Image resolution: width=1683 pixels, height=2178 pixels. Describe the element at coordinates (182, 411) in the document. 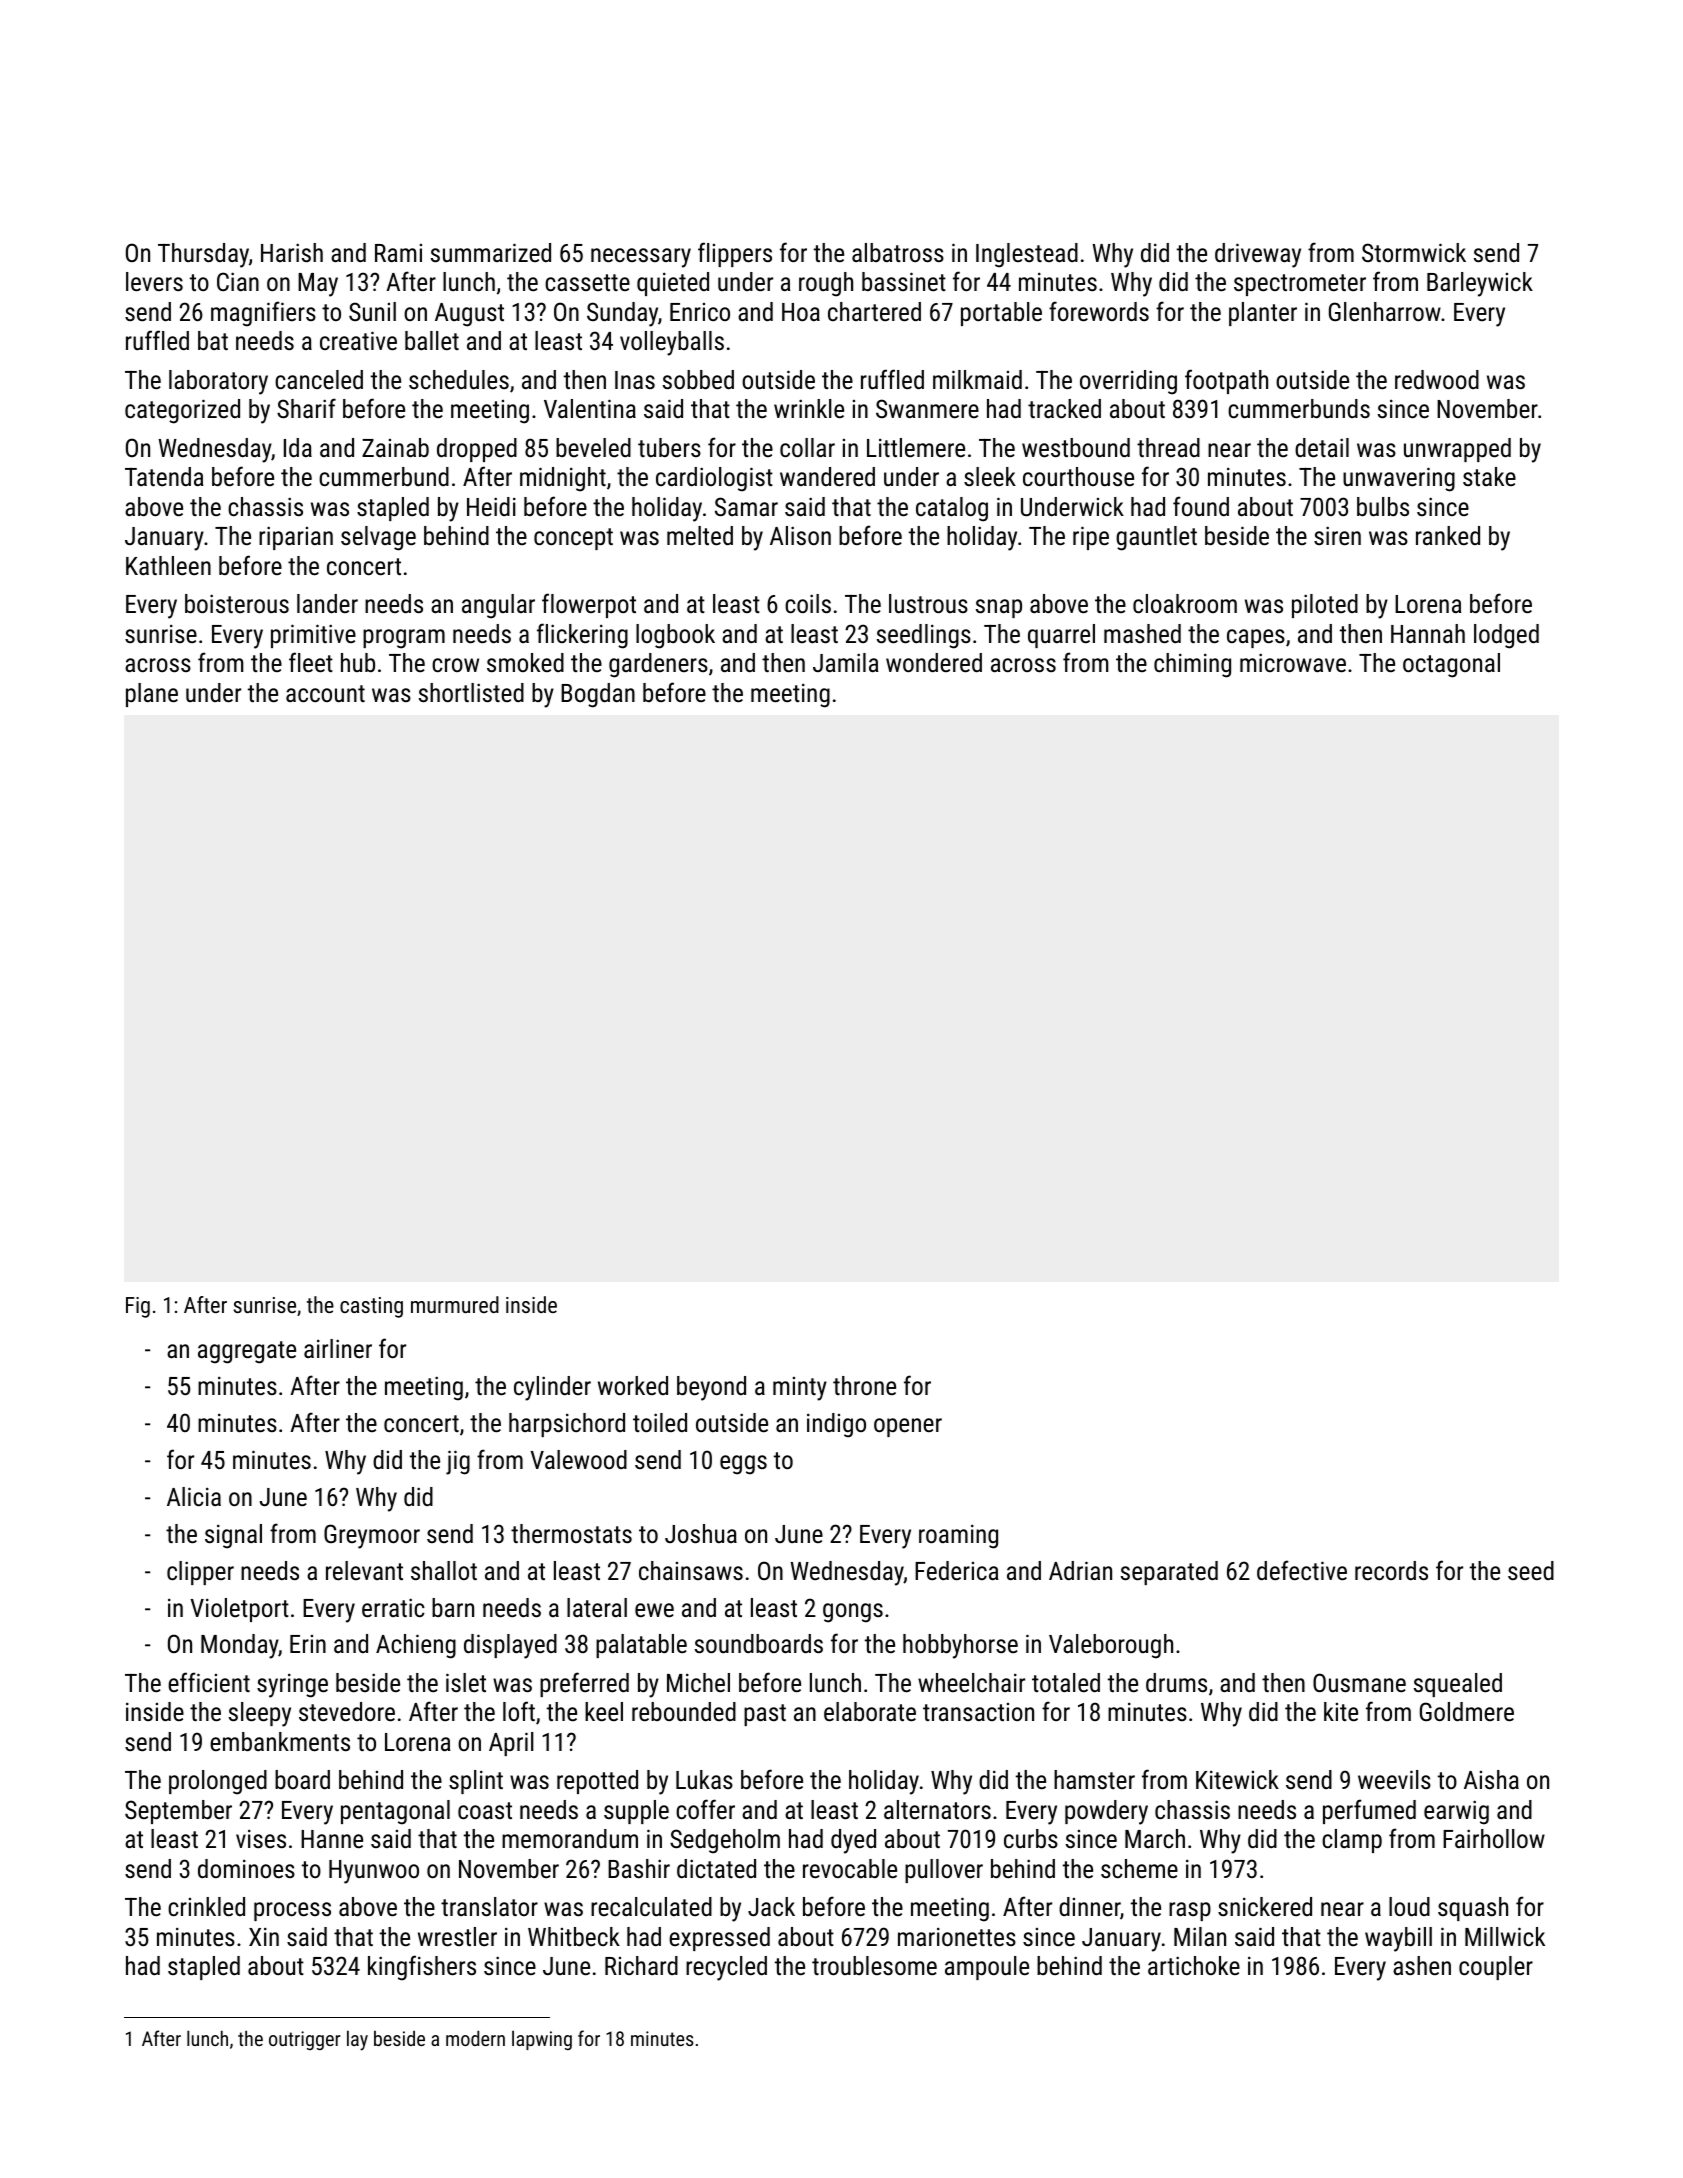

I see `categorized` at that location.
